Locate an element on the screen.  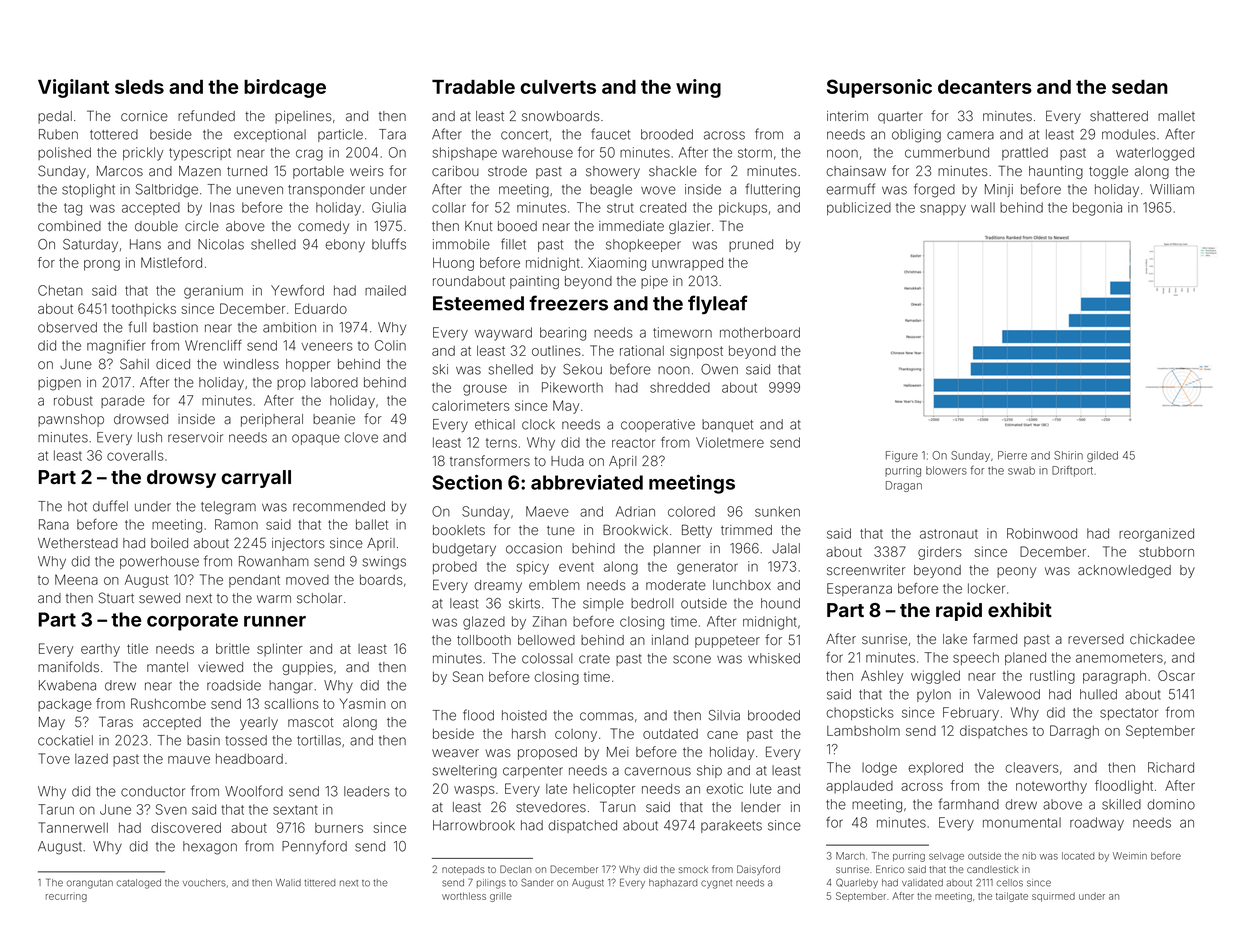
hound is located at coordinates (780, 603).
